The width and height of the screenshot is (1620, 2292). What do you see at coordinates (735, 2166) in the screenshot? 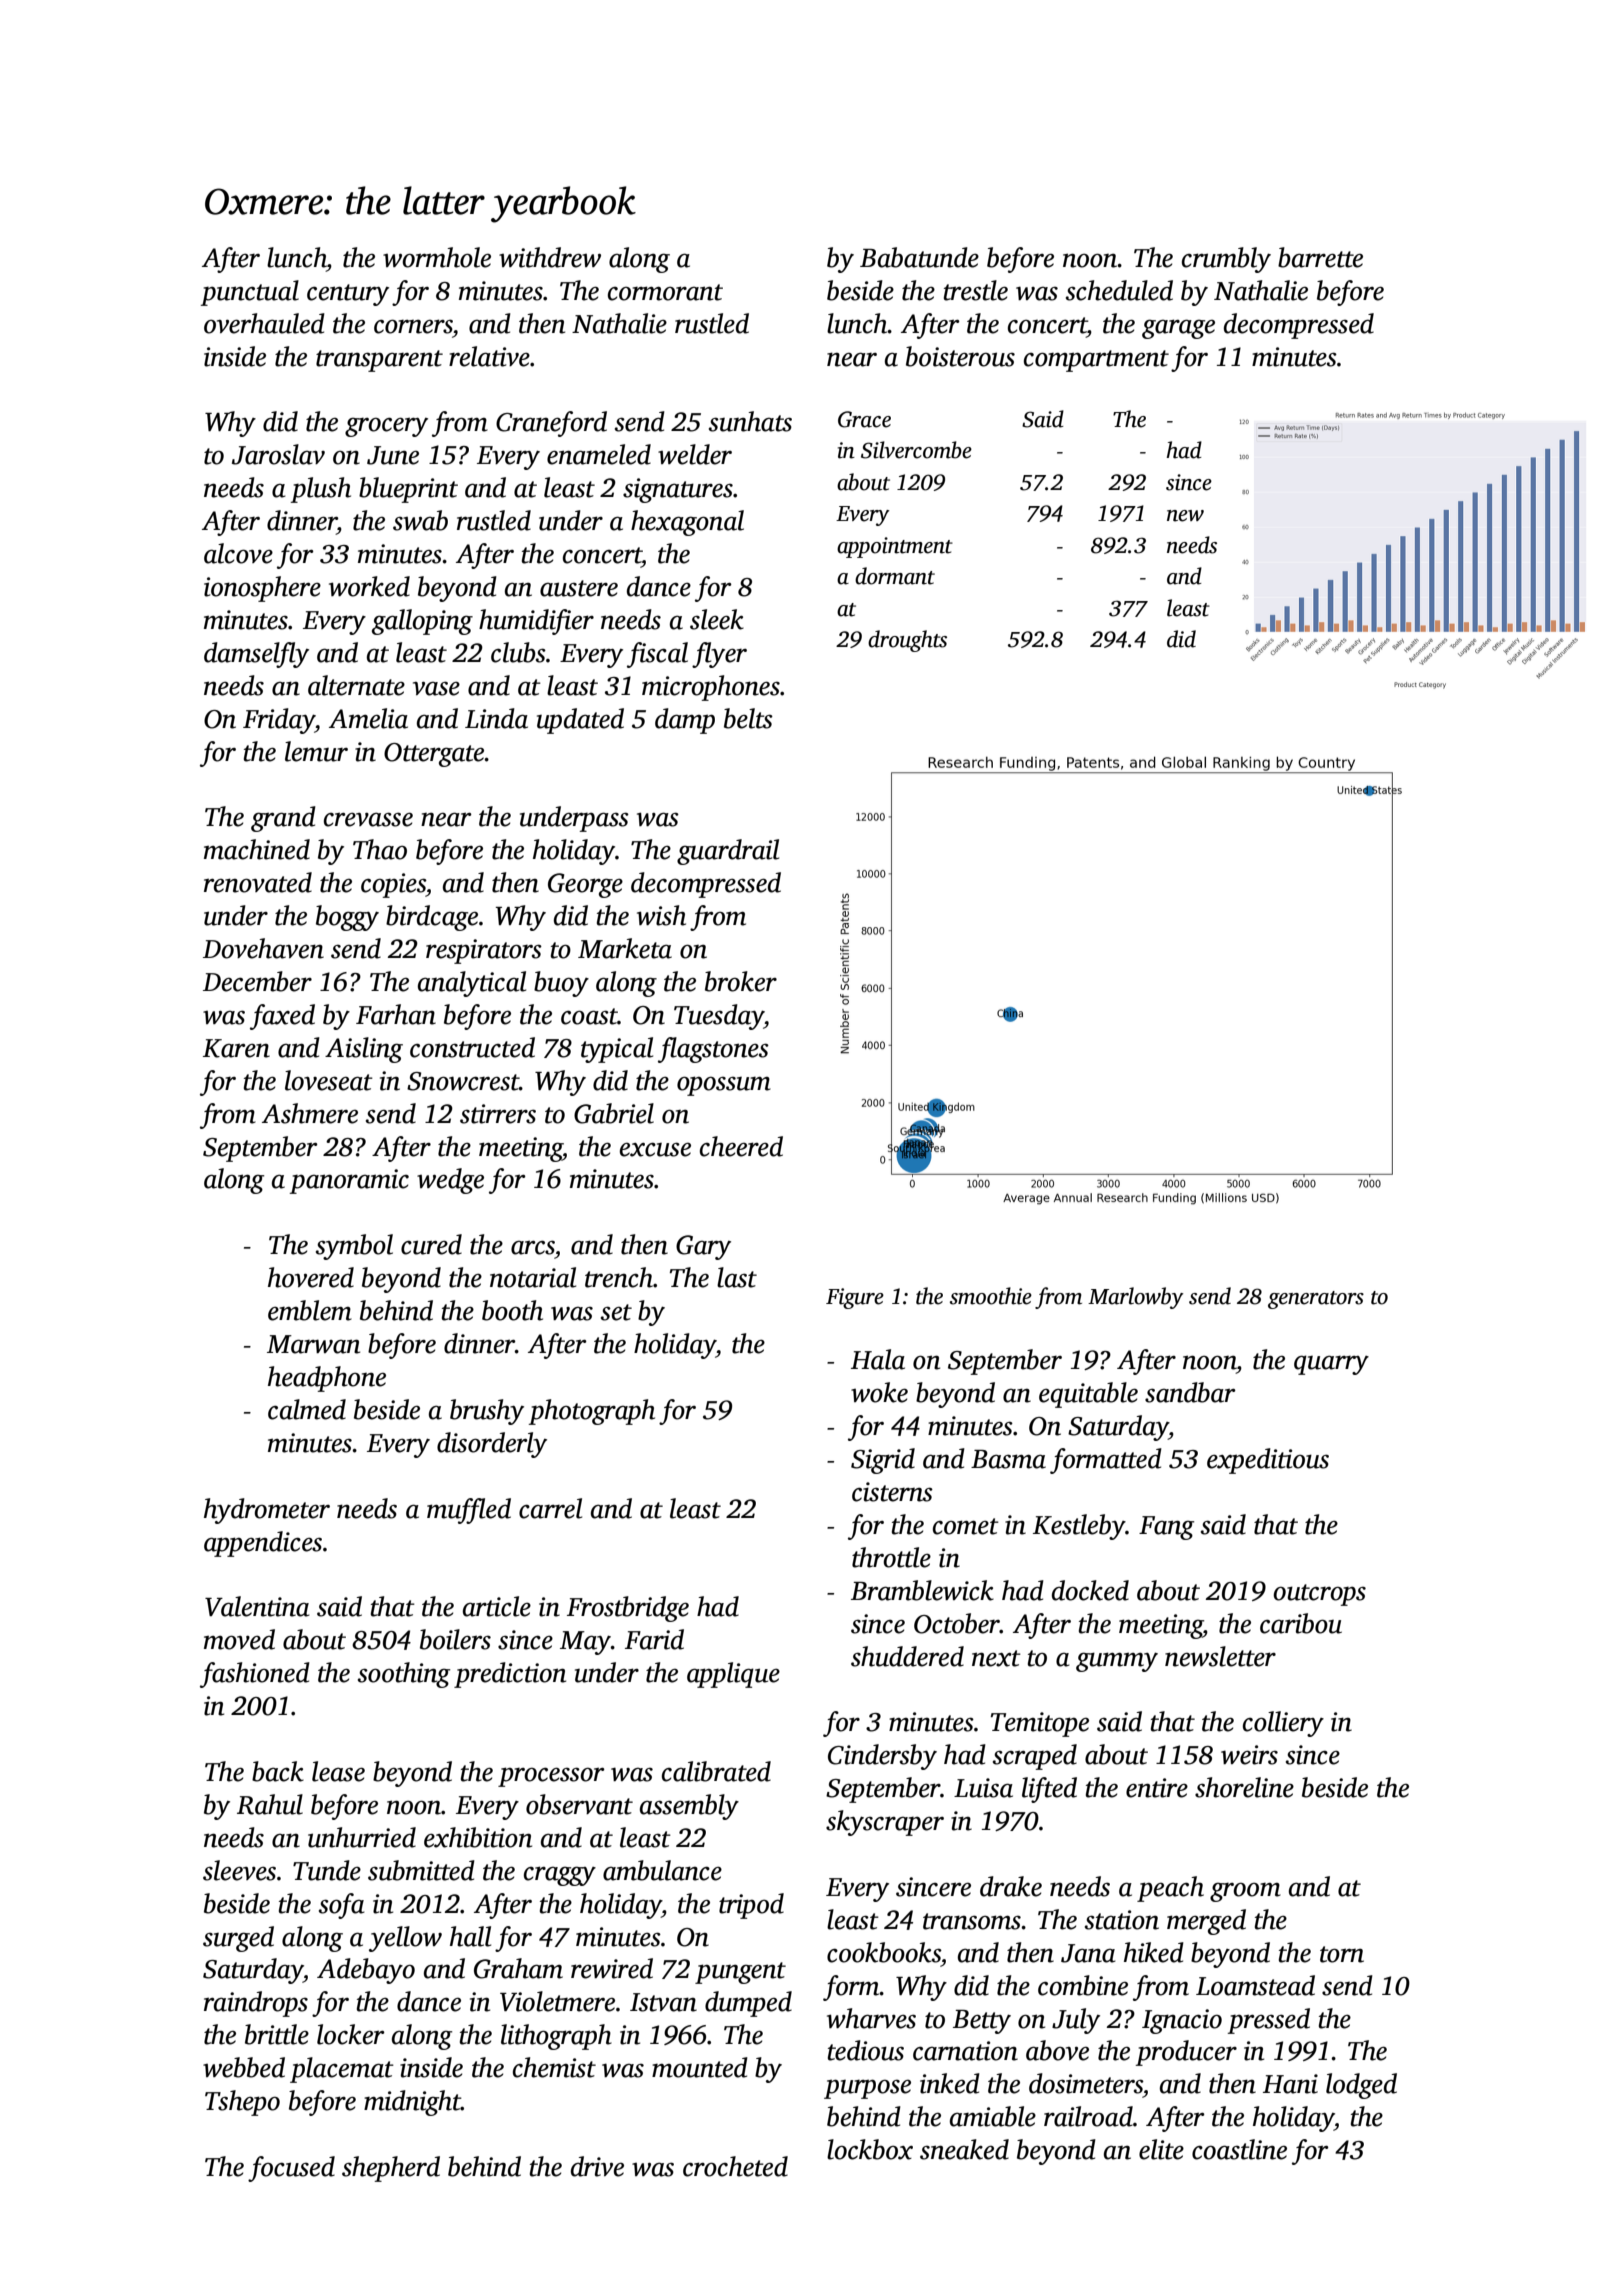
I see `crocheted` at bounding box center [735, 2166].
